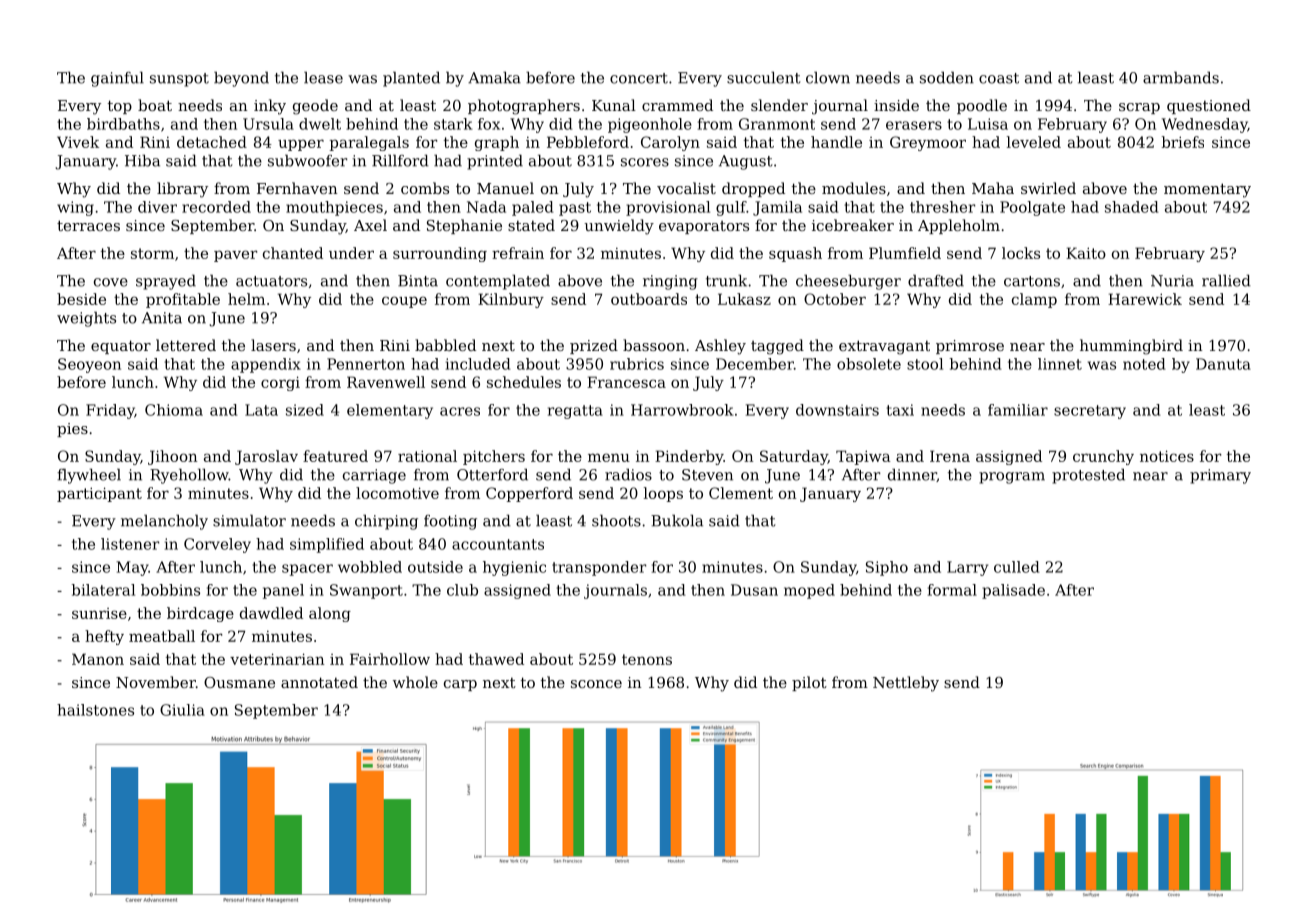 Image resolution: width=1308 pixels, height=924 pixels. I want to click on coast, so click(999, 78).
